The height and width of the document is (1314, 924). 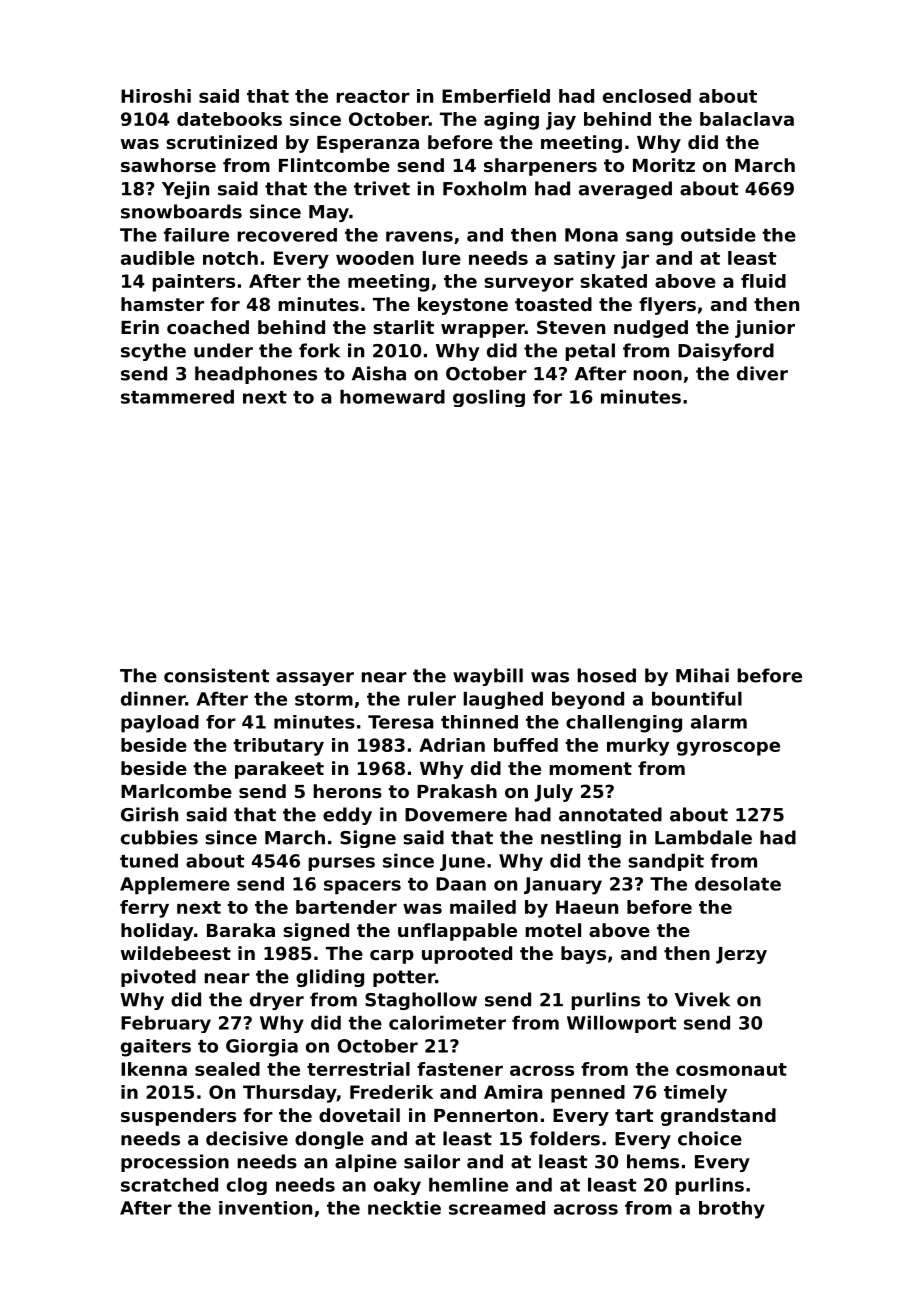 I want to click on under, so click(x=223, y=350).
